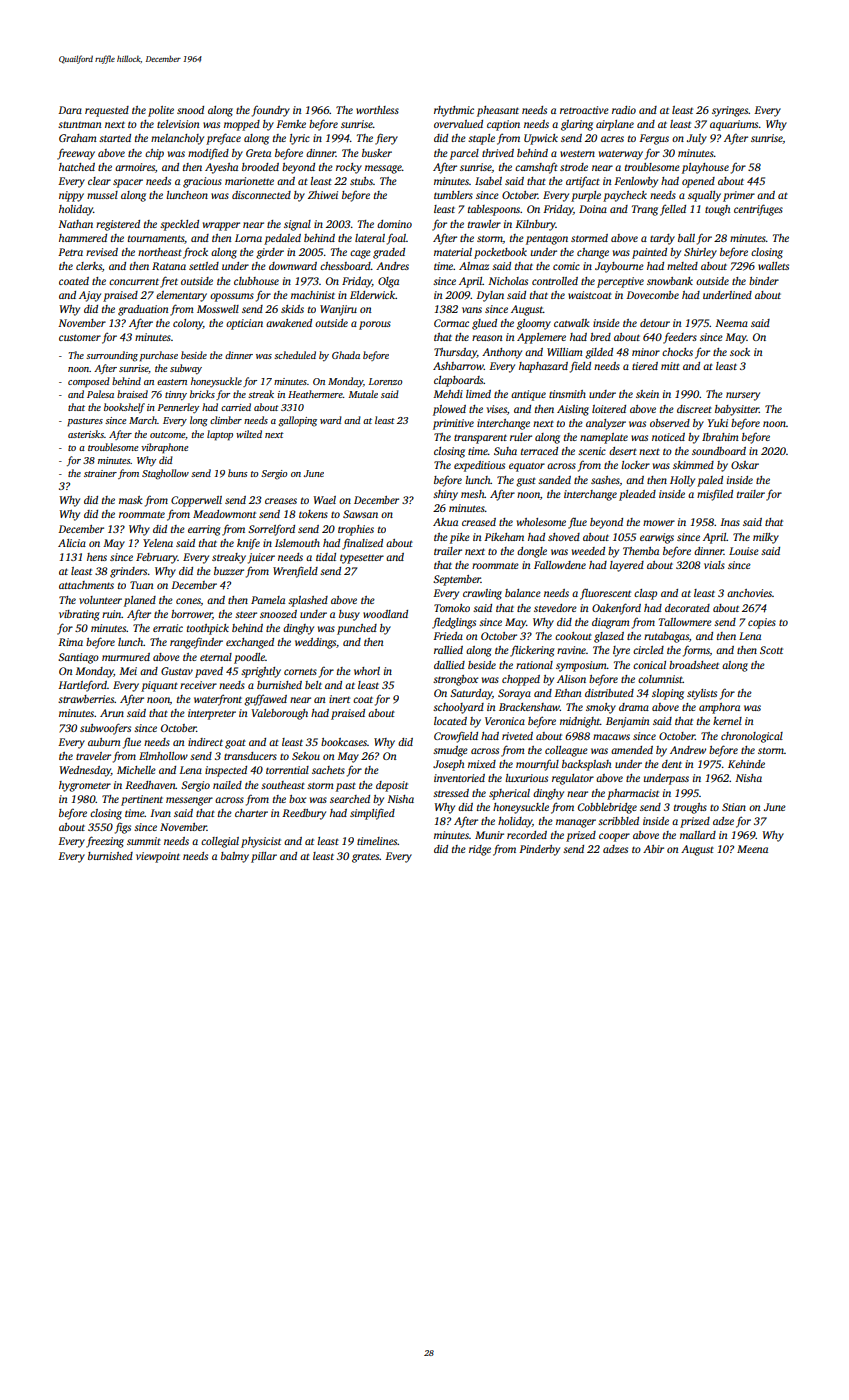  I want to click on binder, so click(764, 281).
